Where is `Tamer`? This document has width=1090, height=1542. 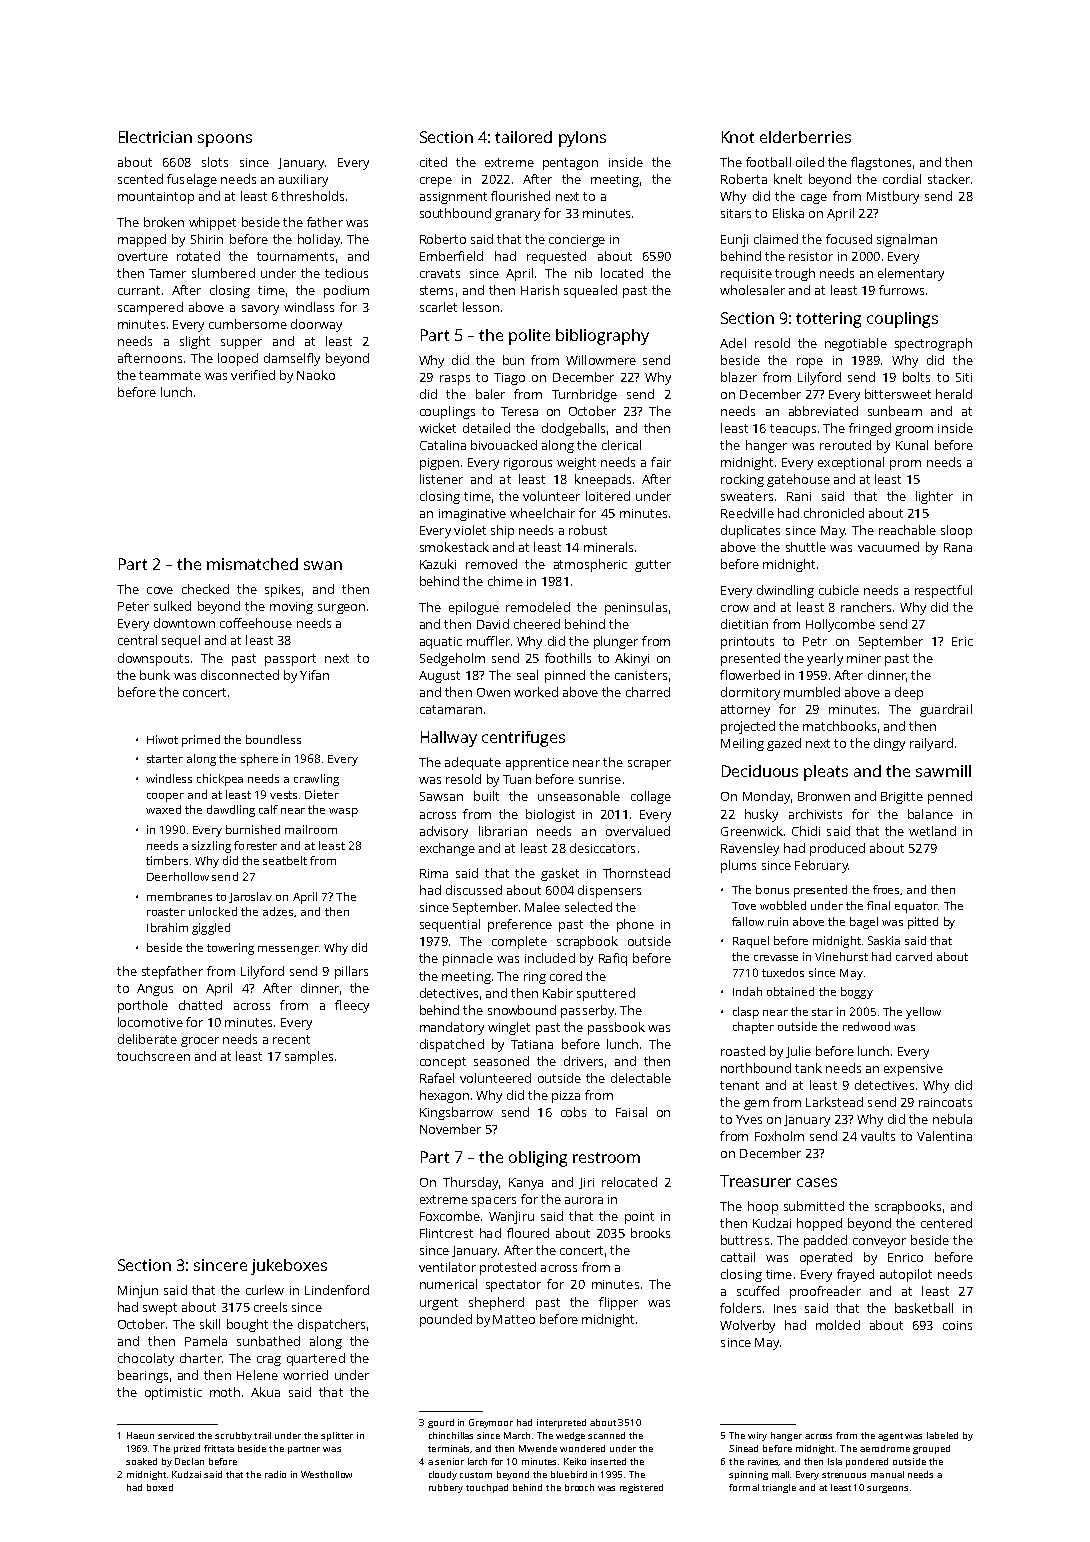
Tamer is located at coordinates (167, 273).
